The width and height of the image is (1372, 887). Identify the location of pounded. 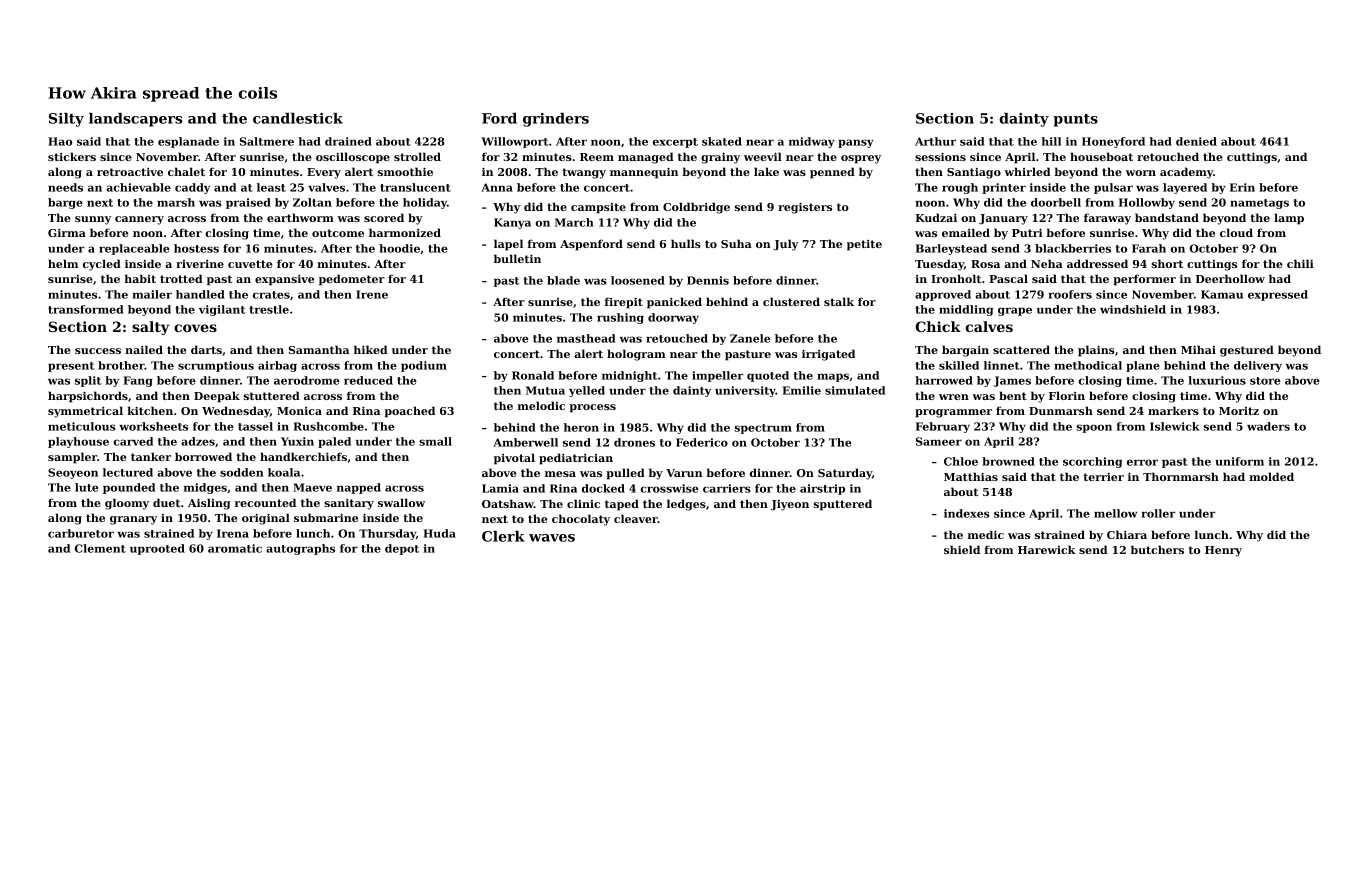
(129, 488).
